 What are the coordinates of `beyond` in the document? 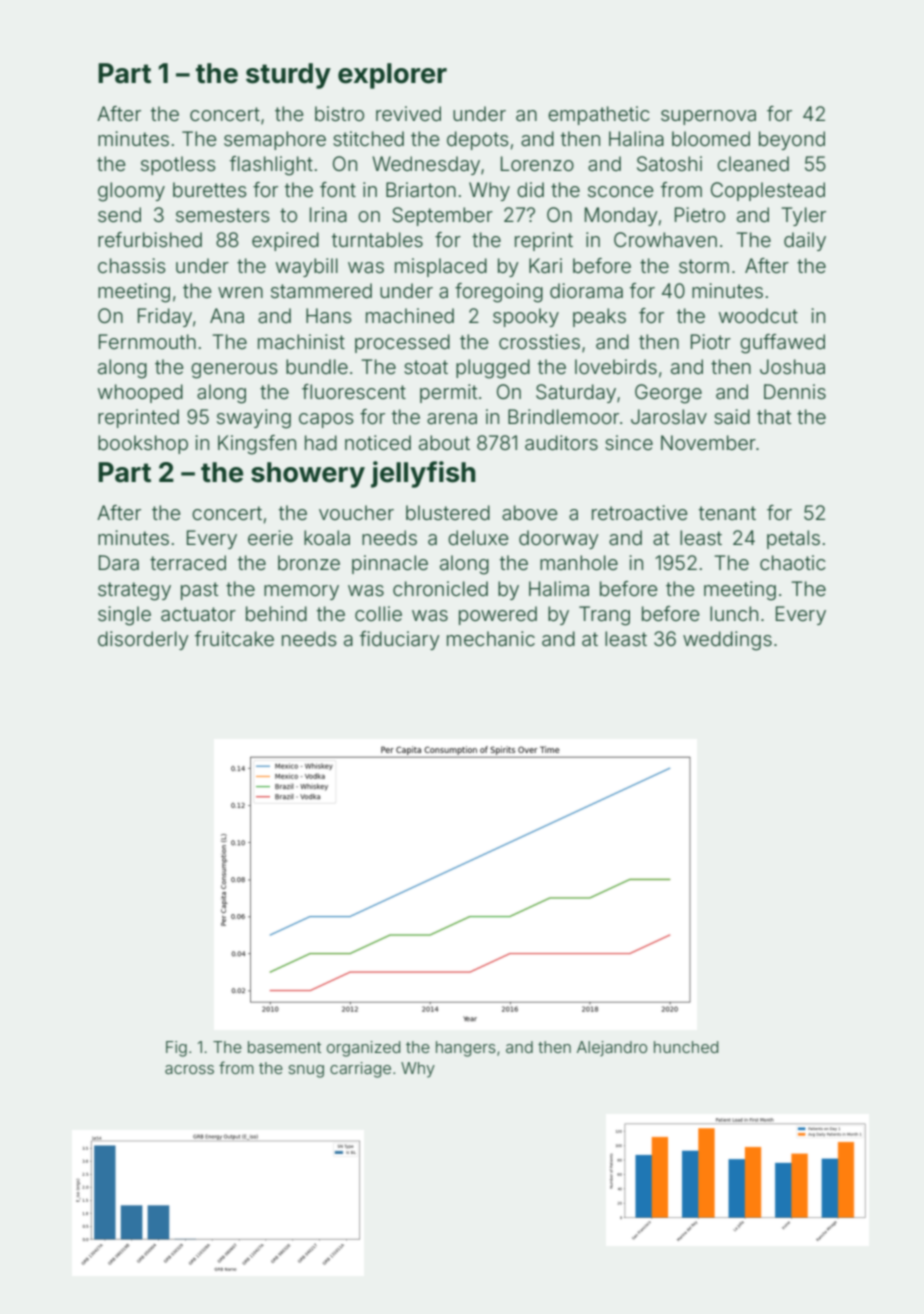 It's located at (792, 140).
